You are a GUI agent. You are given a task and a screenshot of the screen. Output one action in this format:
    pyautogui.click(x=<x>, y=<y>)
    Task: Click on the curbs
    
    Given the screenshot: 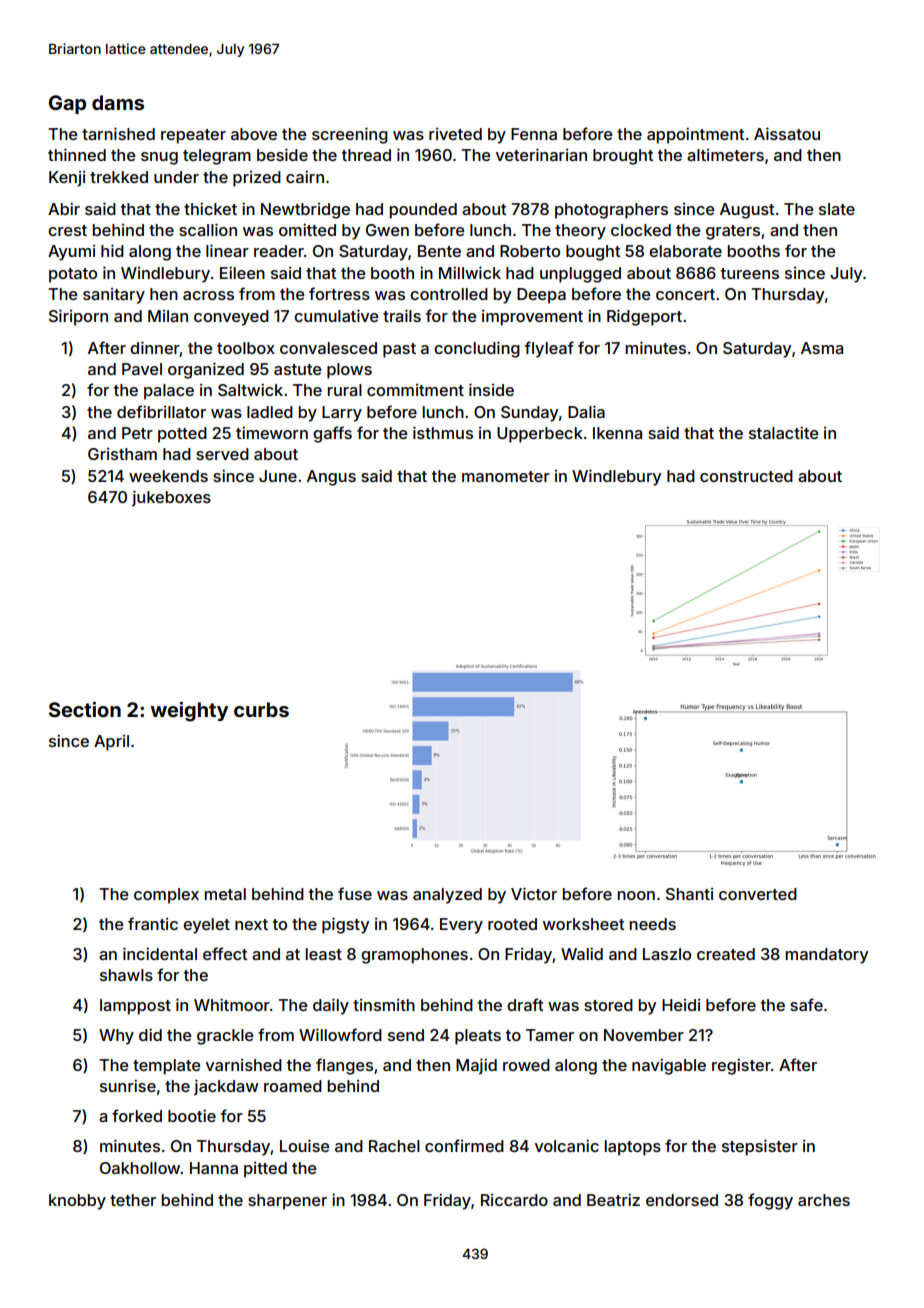 What is the action you would take?
    pyautogui.click(x=261, y=709)
